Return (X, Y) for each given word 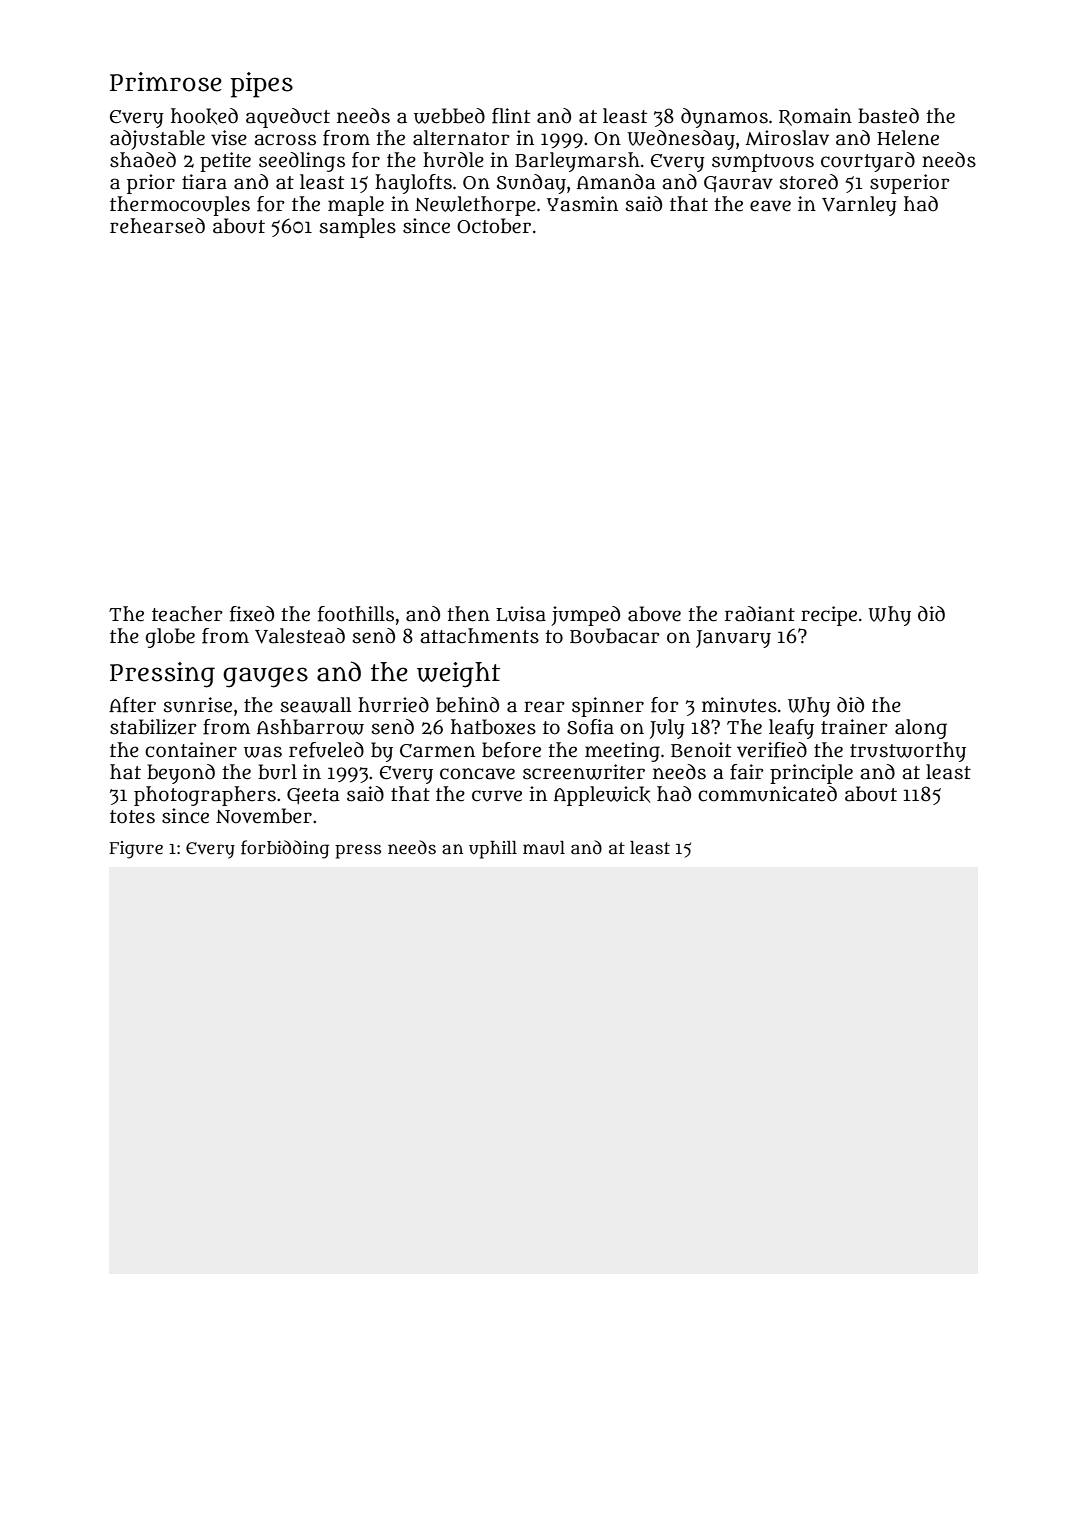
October (494, 226)
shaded (143, 160)
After (132, 705)
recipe (829, 616)
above (654, 614)
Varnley (859, 206)
